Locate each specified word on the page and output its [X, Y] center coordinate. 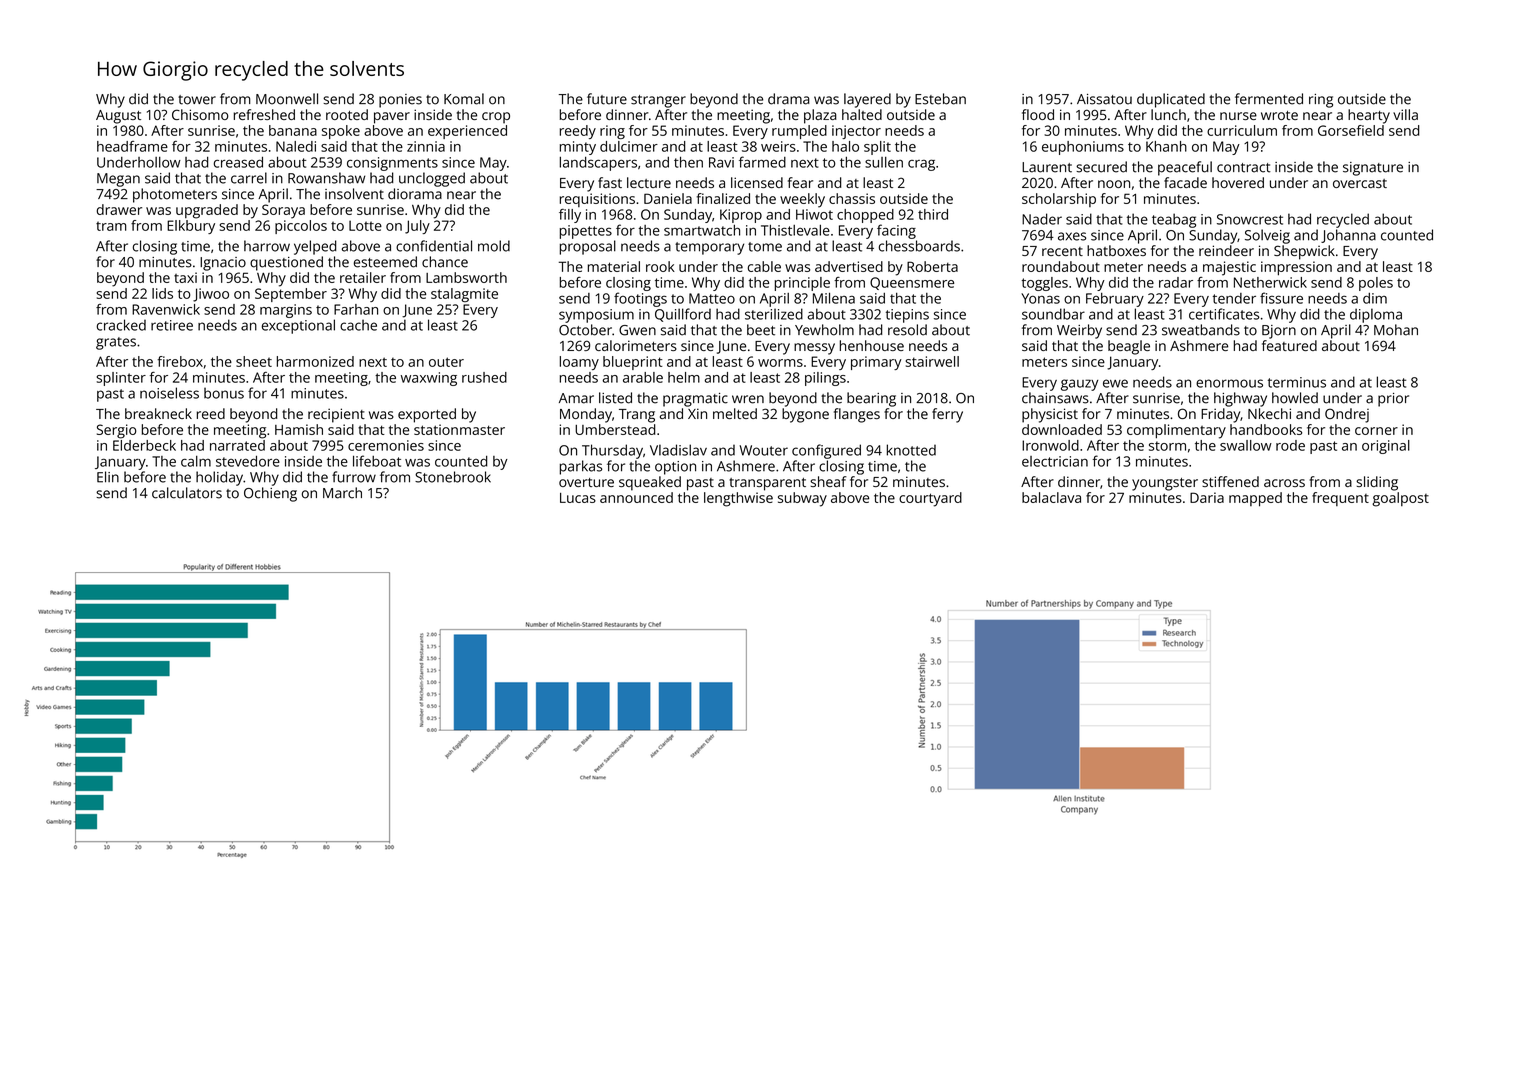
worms [780, 363]
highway [1240, 399]
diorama [415, 194]
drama [789, 99]
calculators [187, 493]
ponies [400, 101]
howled [1295, 398]
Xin [697, 413]
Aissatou [1104, 99]
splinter [121, 379]
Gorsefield [1351, 130]
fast [610, 182]
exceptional [298, 326]
